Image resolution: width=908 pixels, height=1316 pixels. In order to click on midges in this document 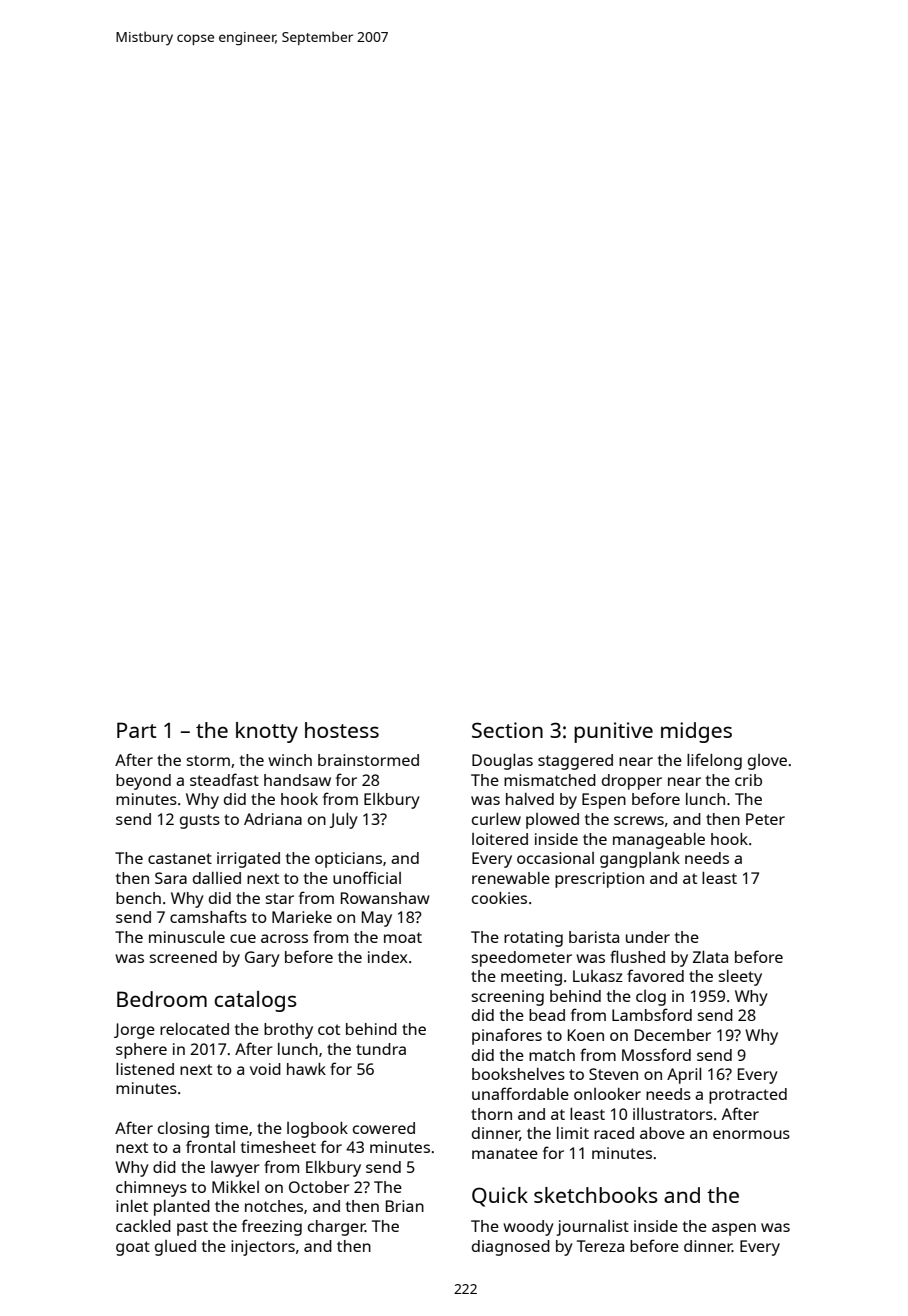, I will do `click(696, 732)`.
